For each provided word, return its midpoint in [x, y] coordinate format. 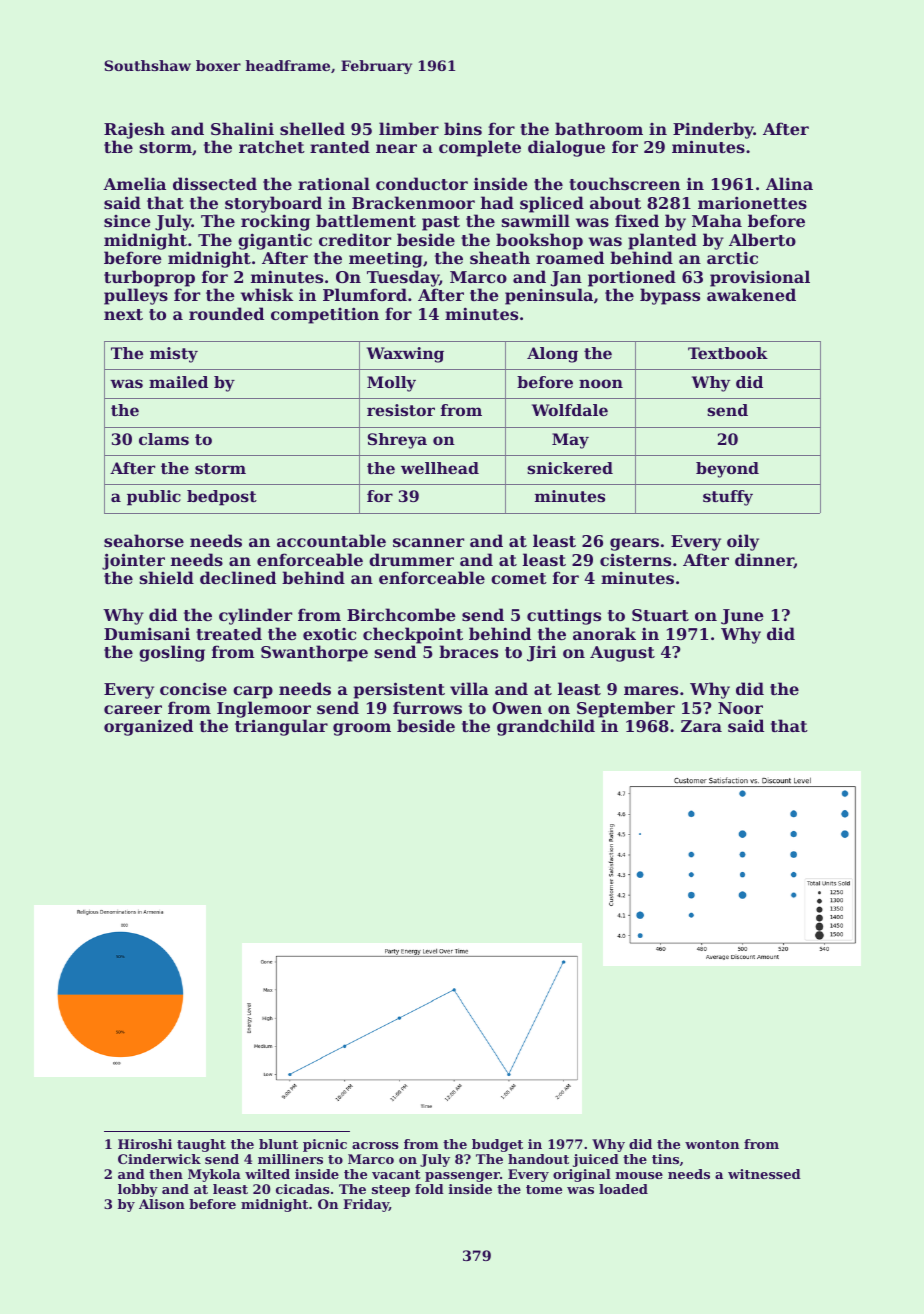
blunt [278, 1144]
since [127, 221]
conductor [422, 183]
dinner [764, 560]
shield [167, 577]
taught [201, 1145]
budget [497, 1145]
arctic [732, 257]
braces [468, 651]
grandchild [546, 727]
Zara [701, 726]
